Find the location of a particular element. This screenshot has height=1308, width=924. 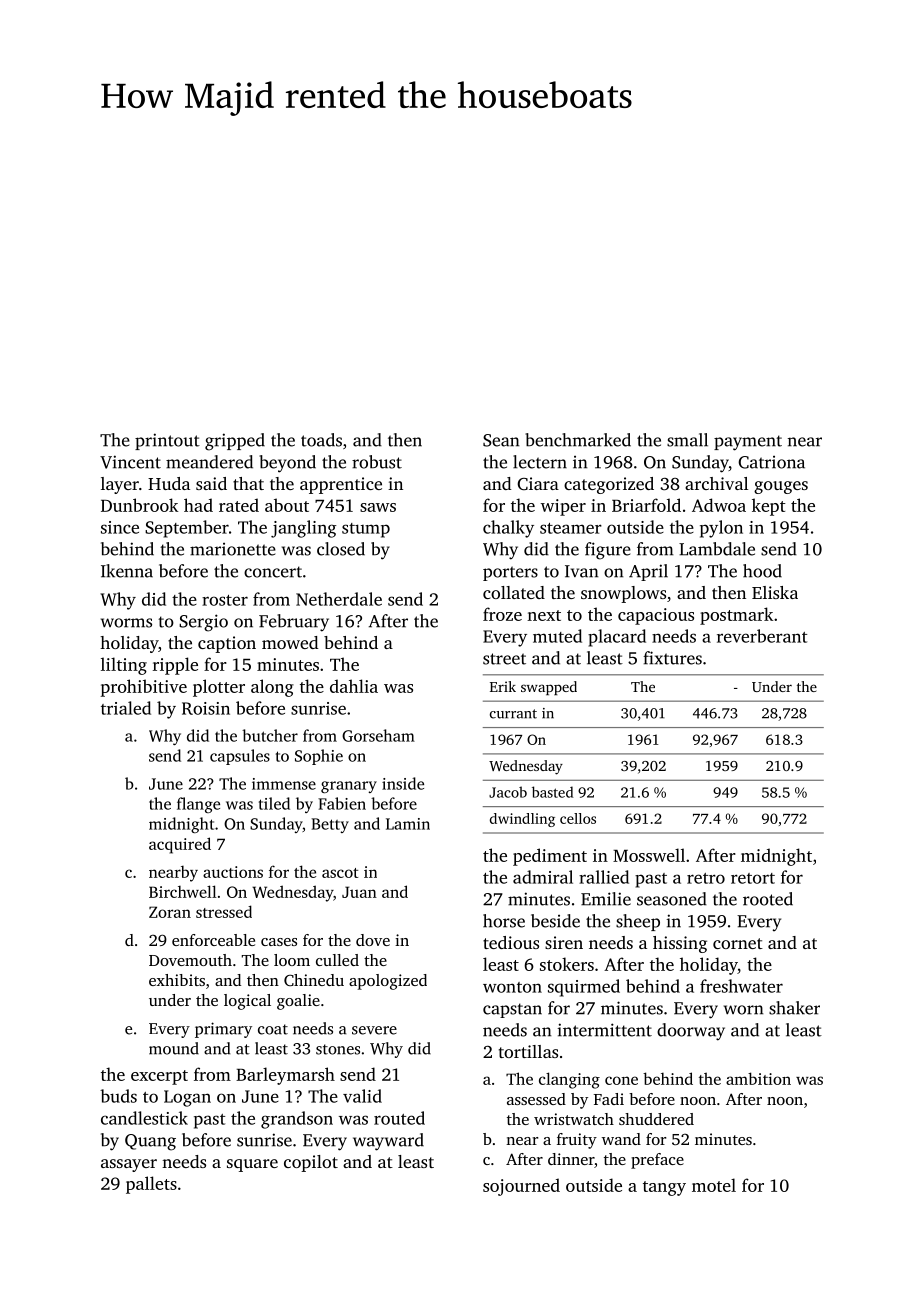

Birchwell is located at coordinates (183, 891).
